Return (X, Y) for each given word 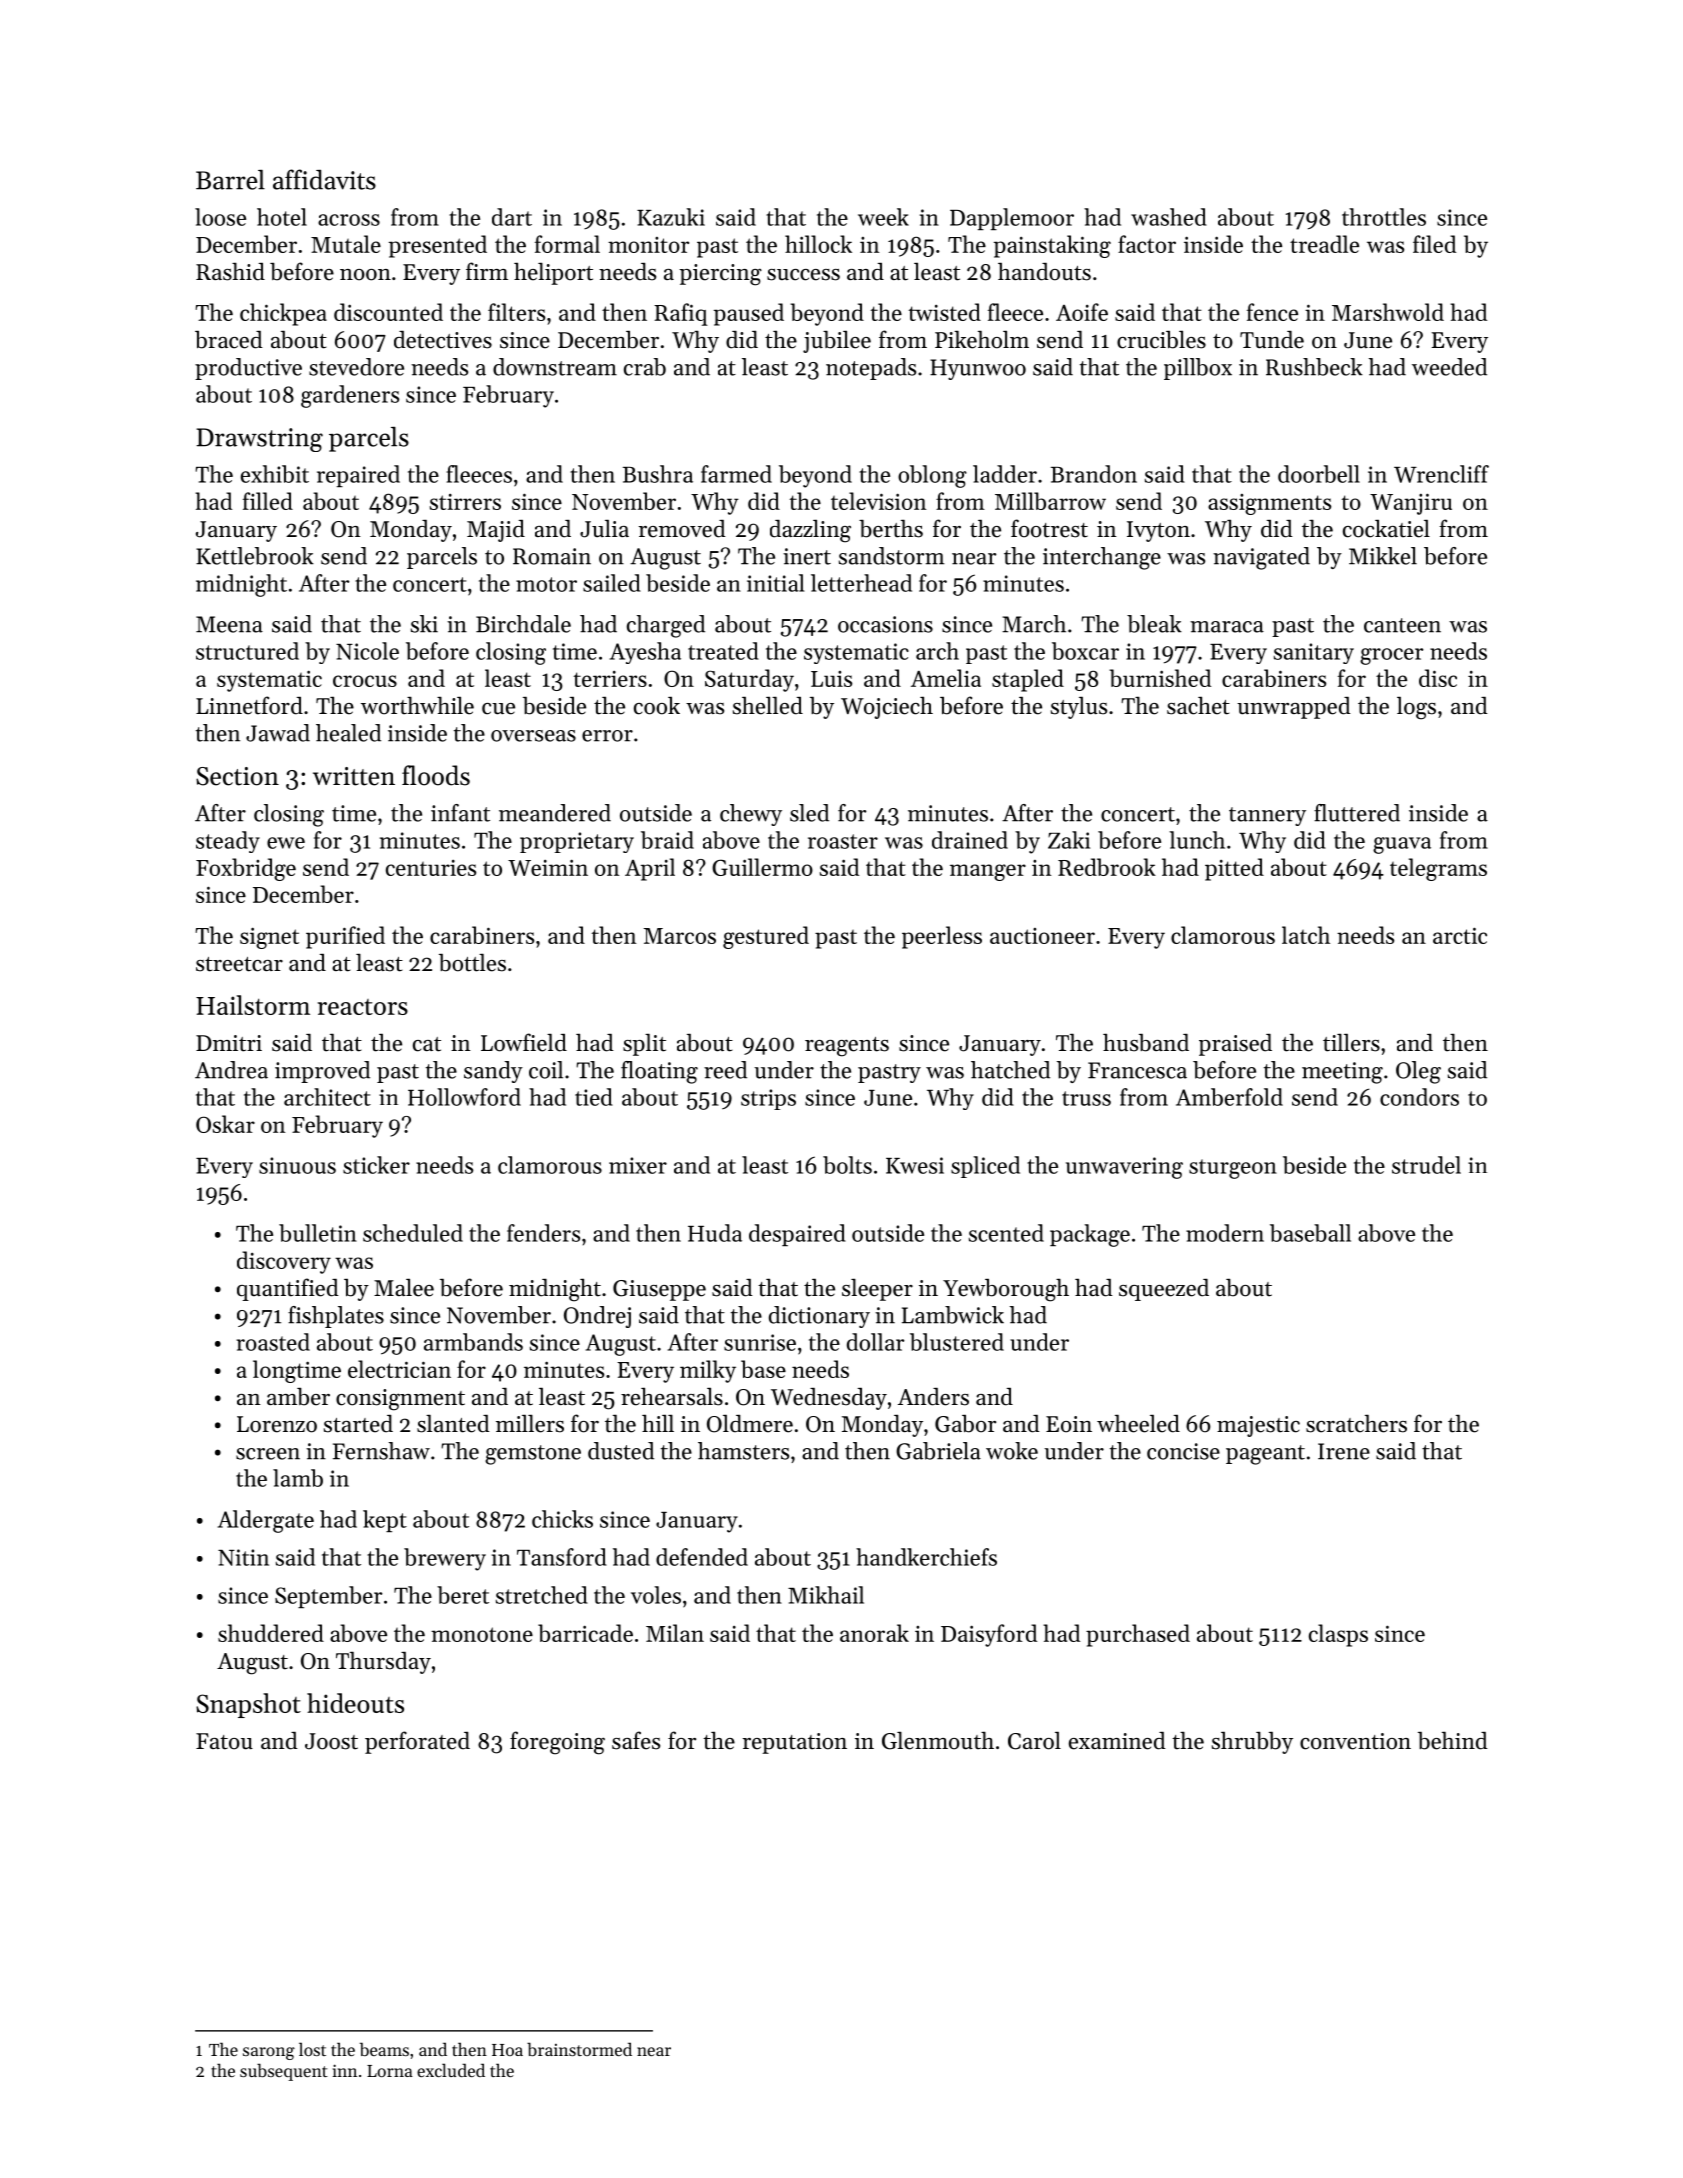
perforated (417, 1742)
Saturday (749, 680)
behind (1453, 1740)
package (1090, 1235)
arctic (1460, 935)
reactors (363, 1007)
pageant (1265, 1455)
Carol (1034, 1741)
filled (268, 501)
